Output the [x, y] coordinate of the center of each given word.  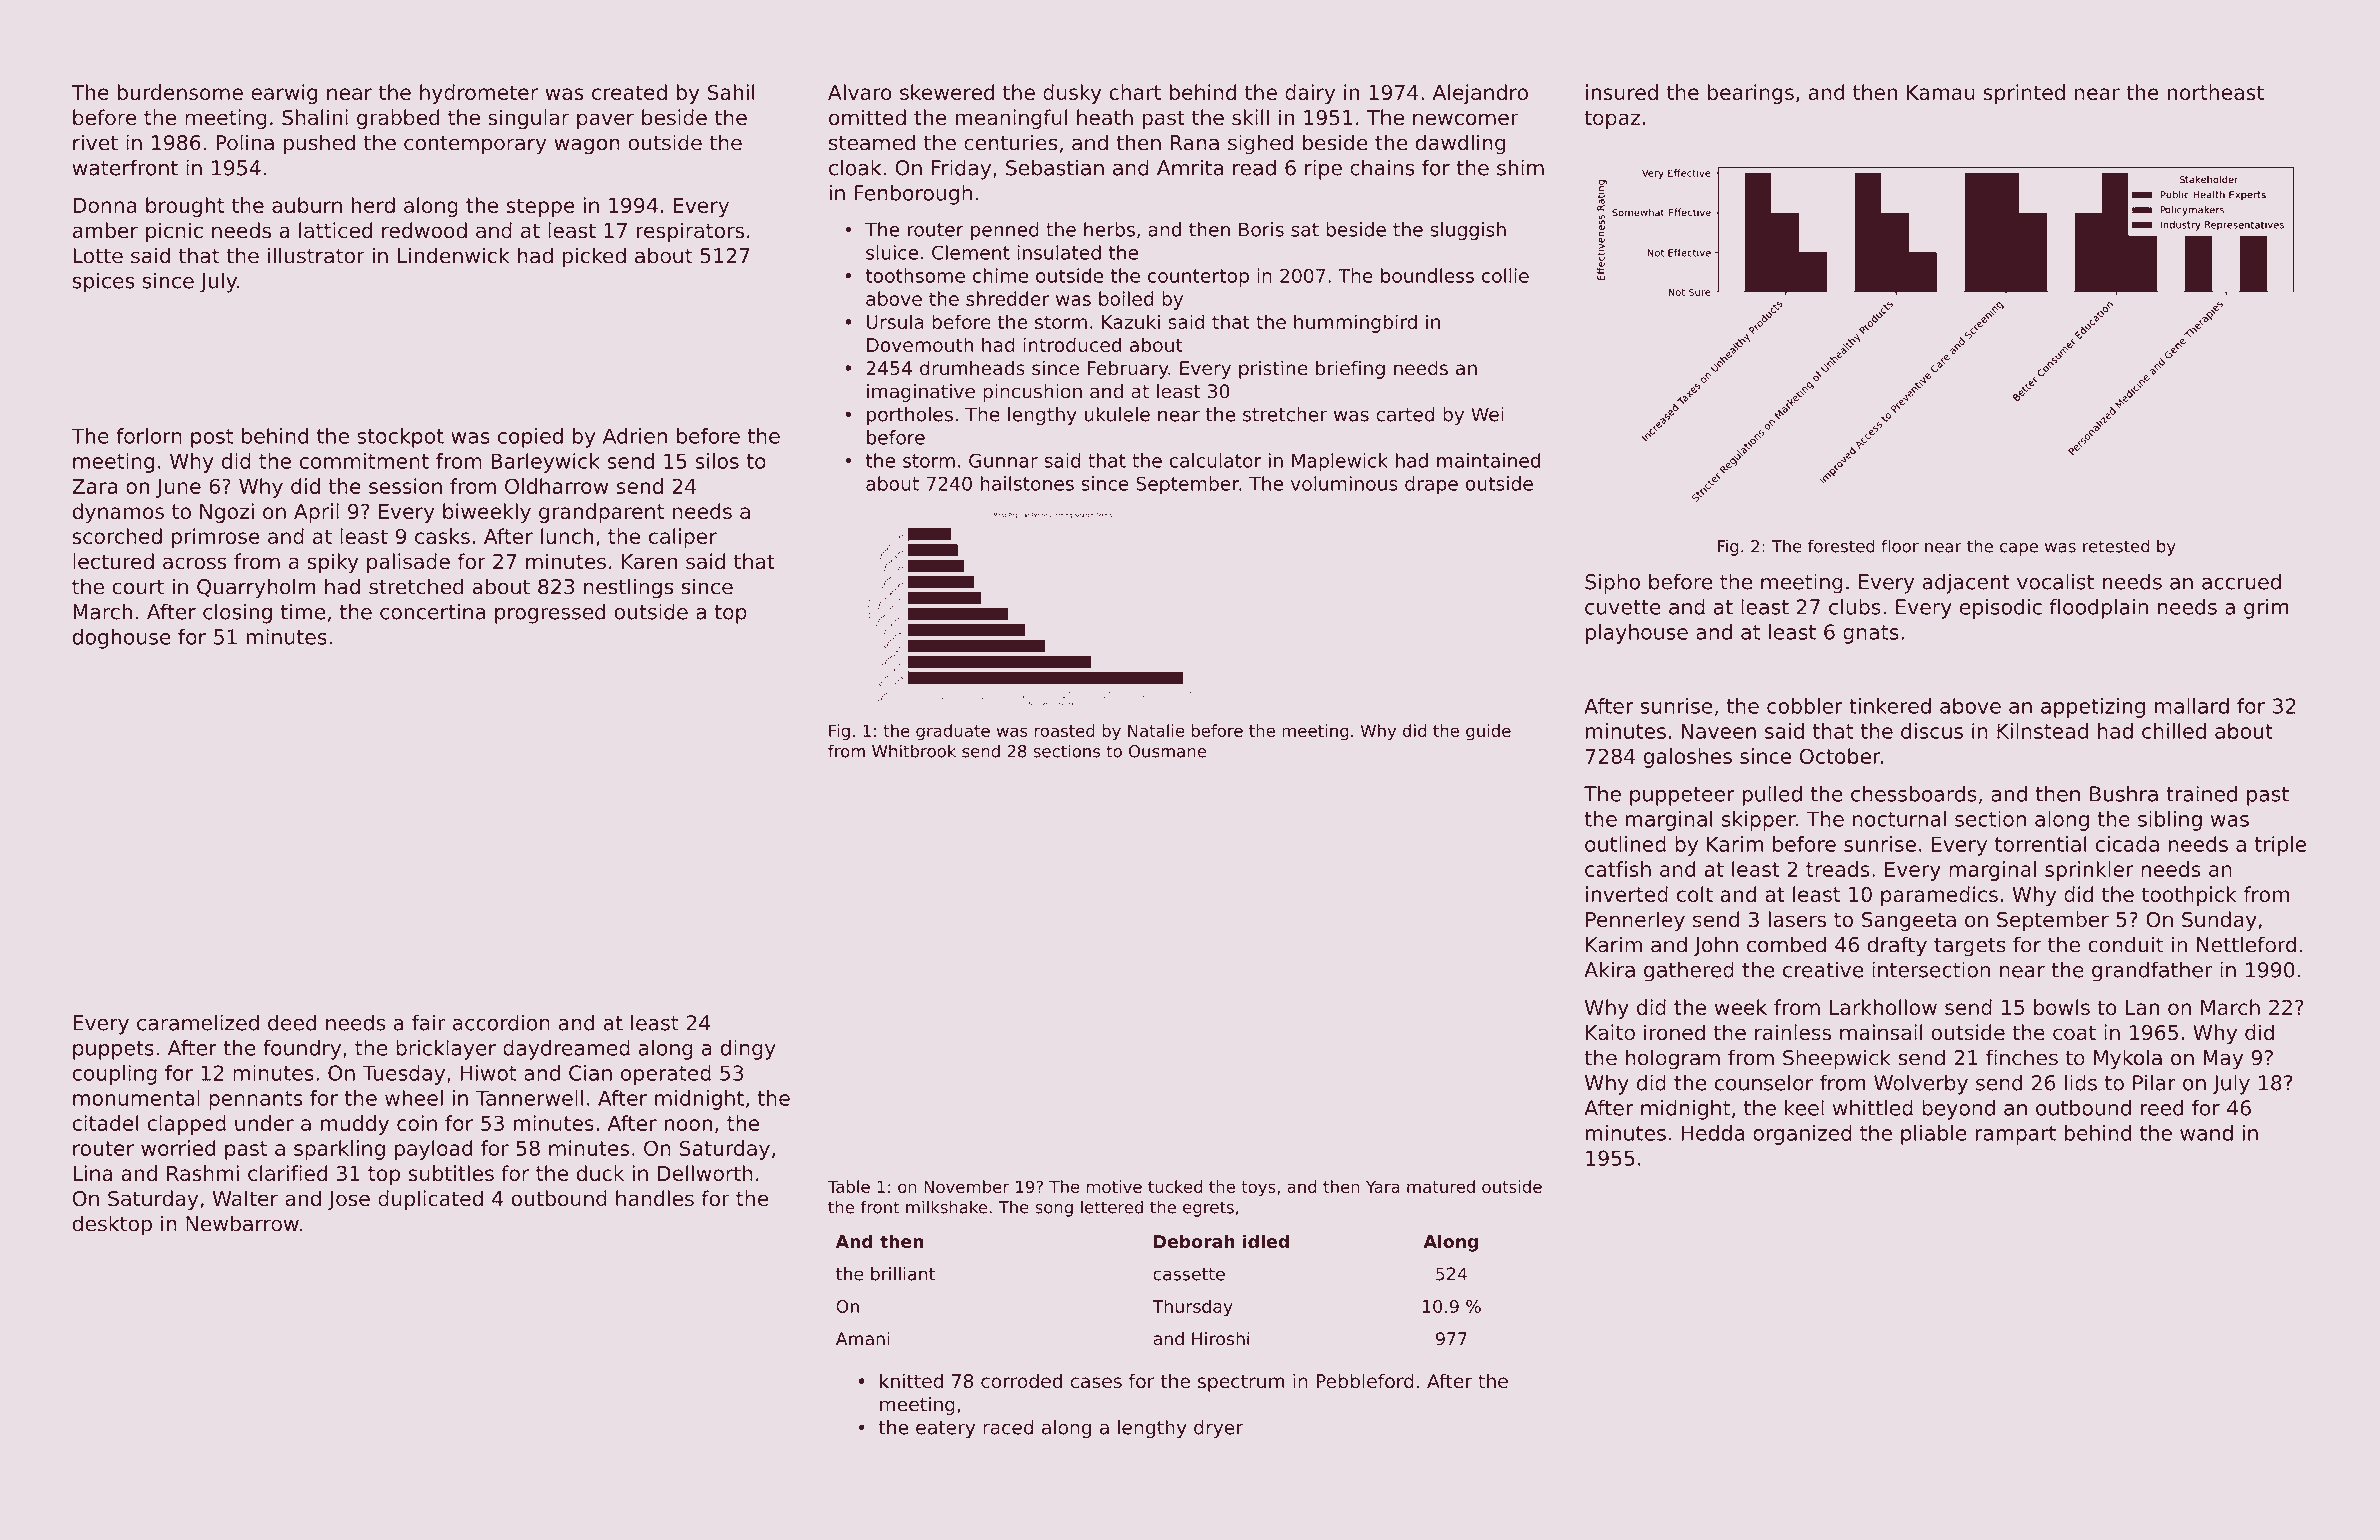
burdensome [180, 92]
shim [1520, 167]
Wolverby [1921, 1084]
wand [2206, 1133]
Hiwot [488, 1073]
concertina [432, 611]
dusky [1072, 94]
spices [103, 282]
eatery [945, 1429]
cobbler [1805, 706]
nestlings [628, 588]
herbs [1109, 229]
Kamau [1941, 92]
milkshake [946, 1207]
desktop [112, 1225]
